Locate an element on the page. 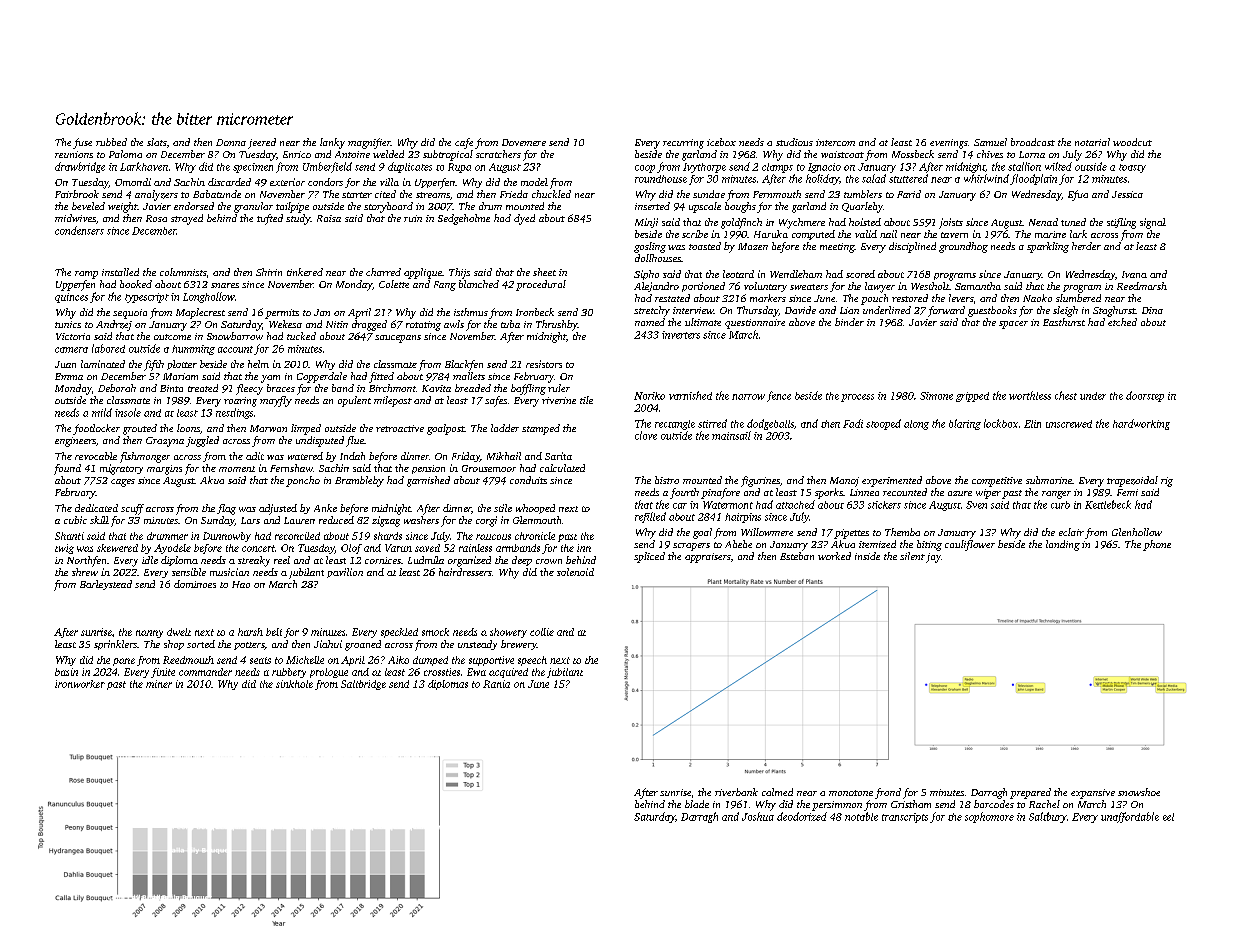 The image size is (1233, 952). poncho is located at coordinates (303, 481).
